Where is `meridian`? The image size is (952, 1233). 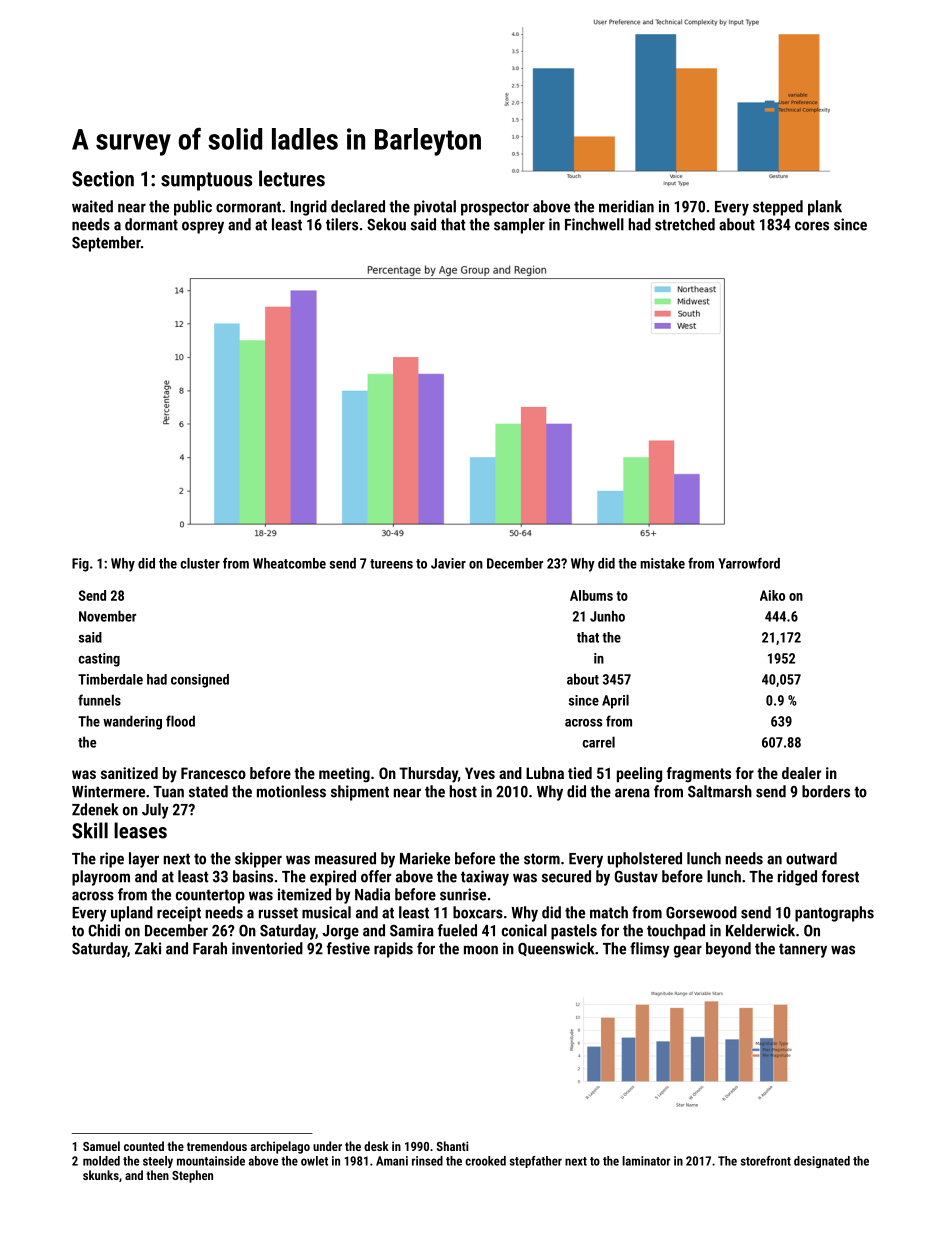 meridian is located at coordinates (626, 206).
